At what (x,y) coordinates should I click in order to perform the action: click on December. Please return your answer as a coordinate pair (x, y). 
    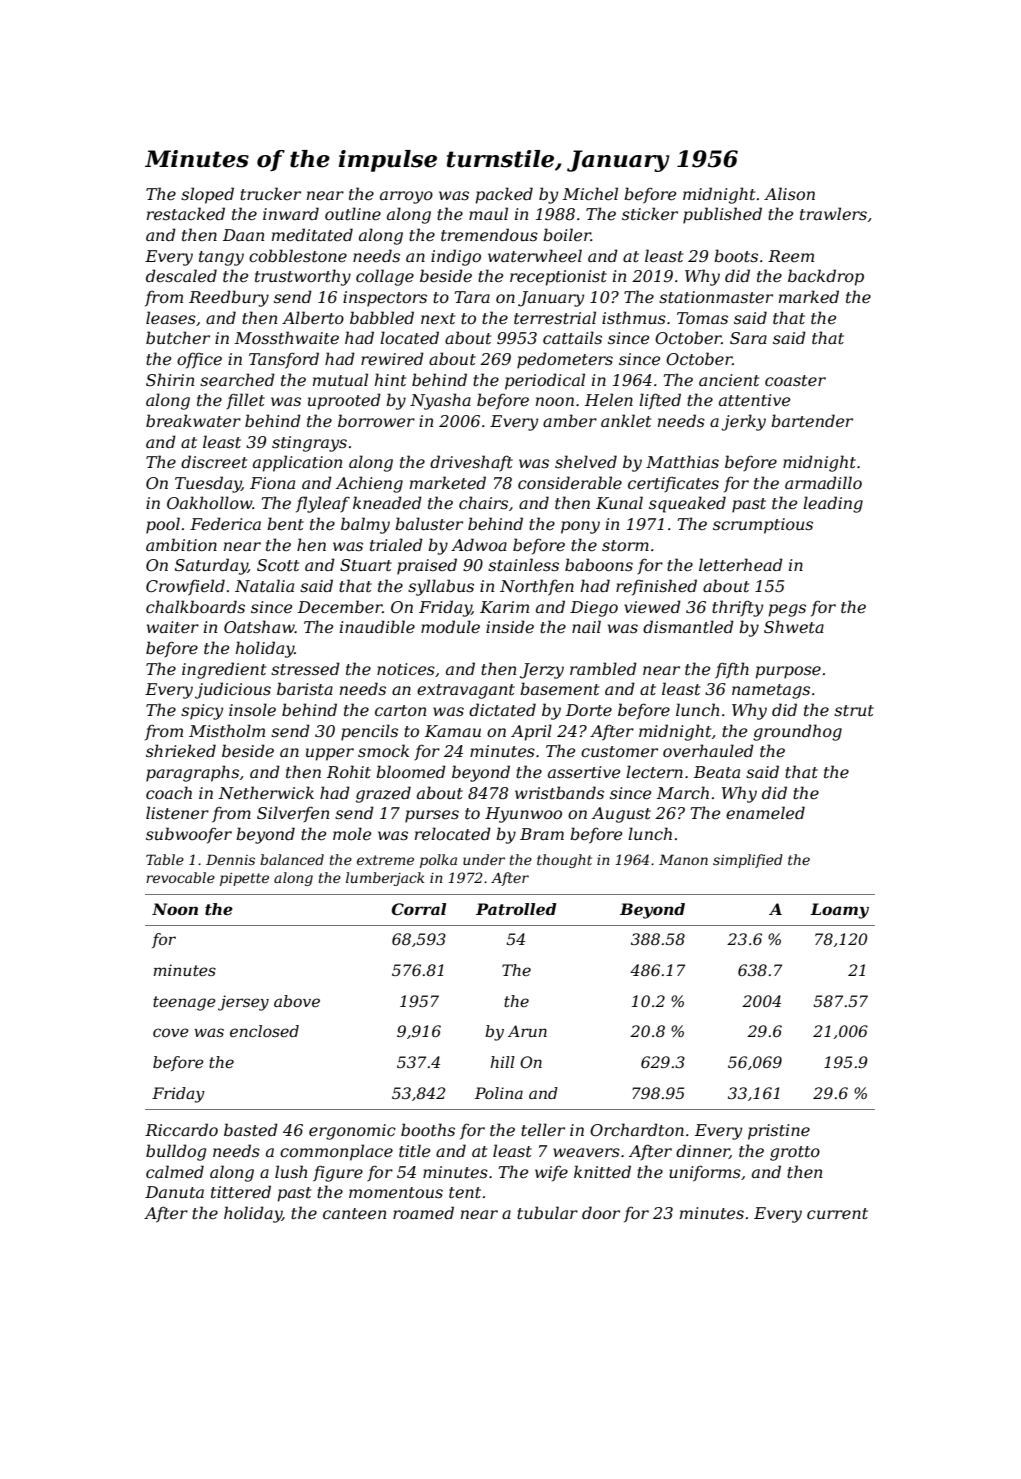
    Looking at the image, I should click on (340, 606).
